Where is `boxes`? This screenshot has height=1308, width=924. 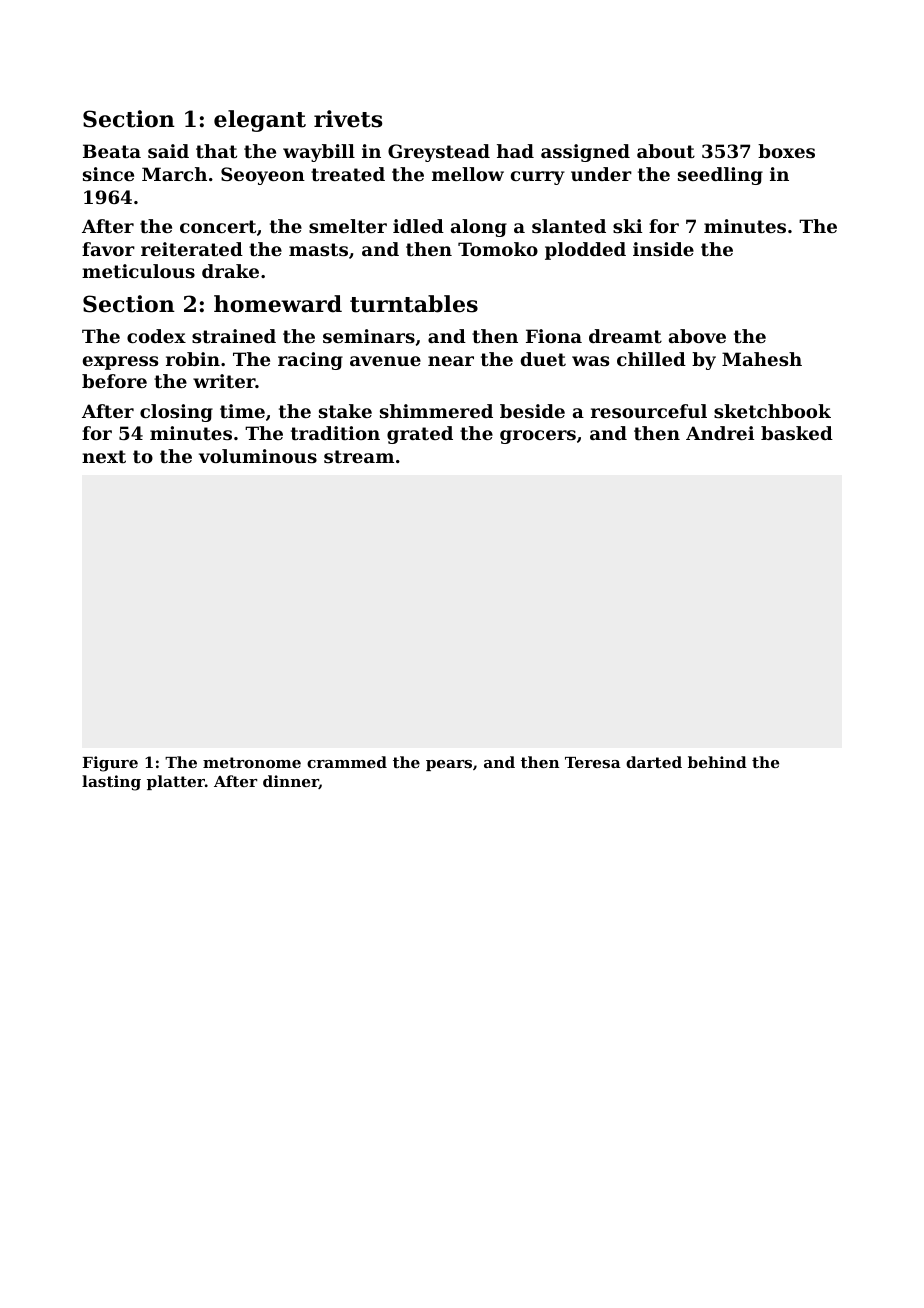
boxes is located at coordinates (786, 151).
